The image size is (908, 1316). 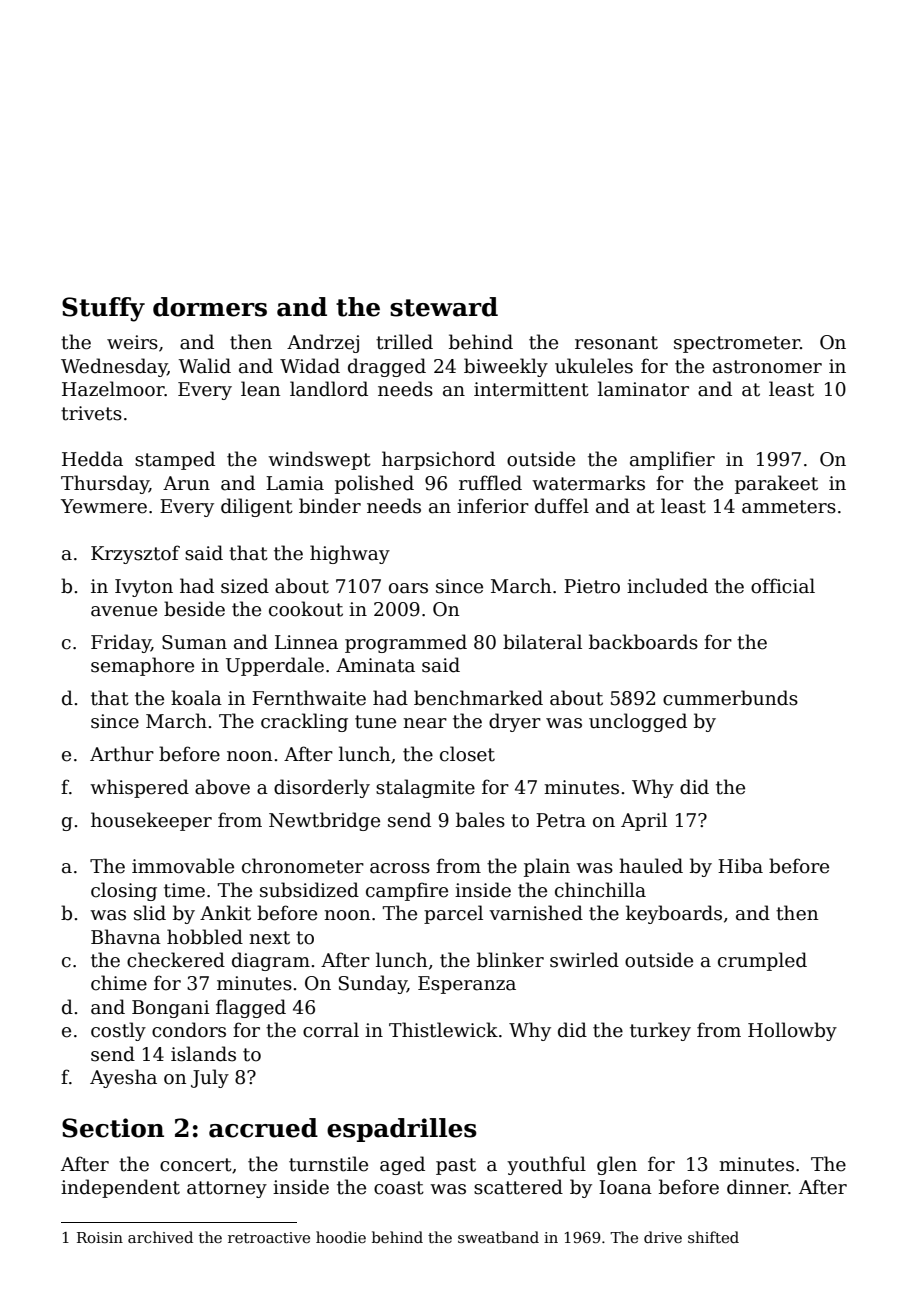 What do you see at coordinates (124, 891) in the screenshot?
I see `closing` at bounding box center [124, 891].
